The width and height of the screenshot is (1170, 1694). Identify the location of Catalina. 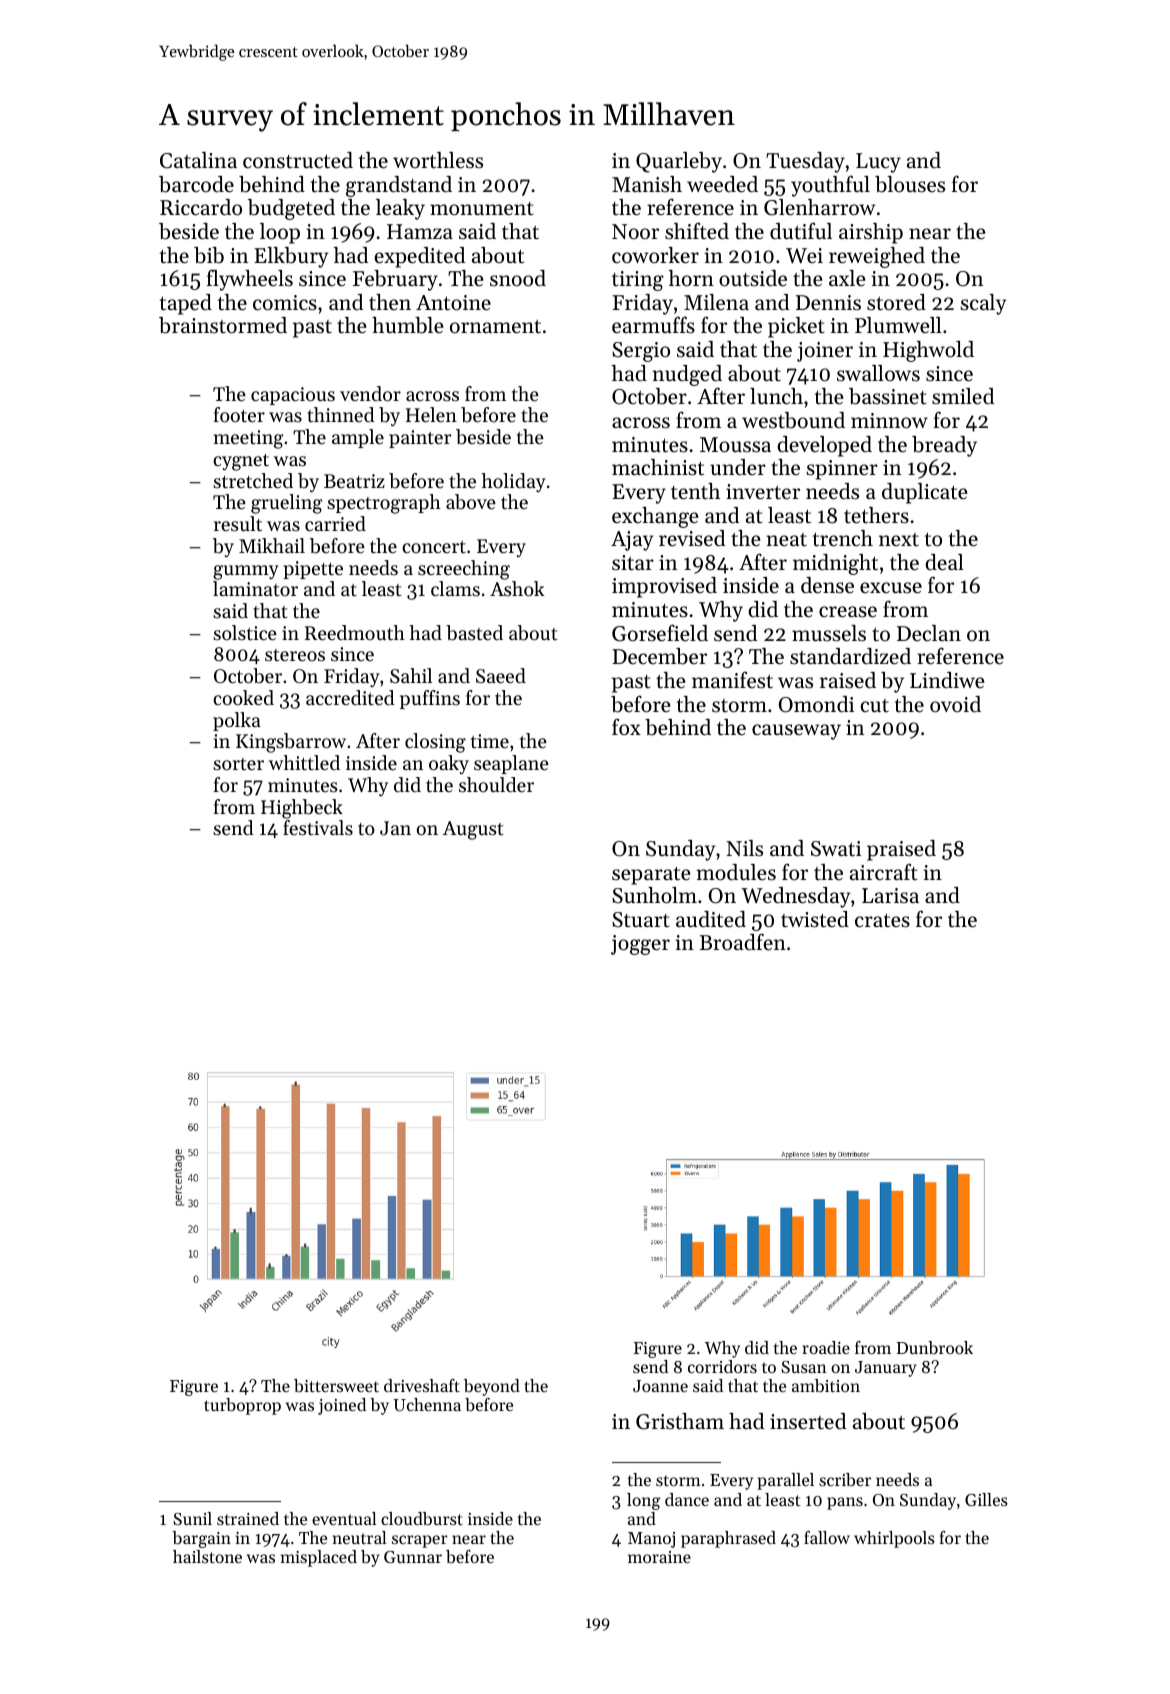
(198, 160).
